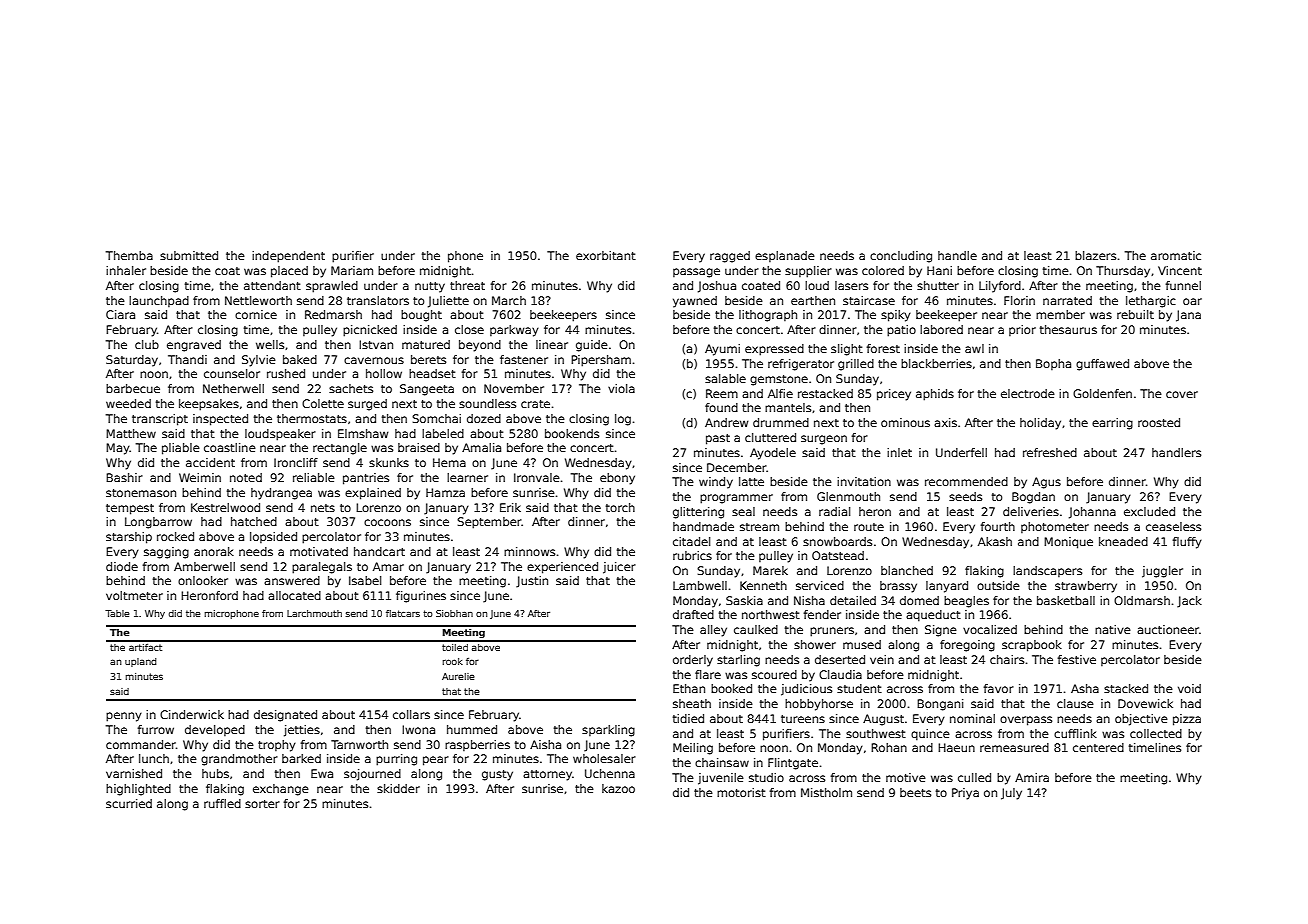 This image has height=924, width=1308. What do you see at coordinates (537, 477) in the image?
I see `Ironvale` at bounding box center [537, 477].
